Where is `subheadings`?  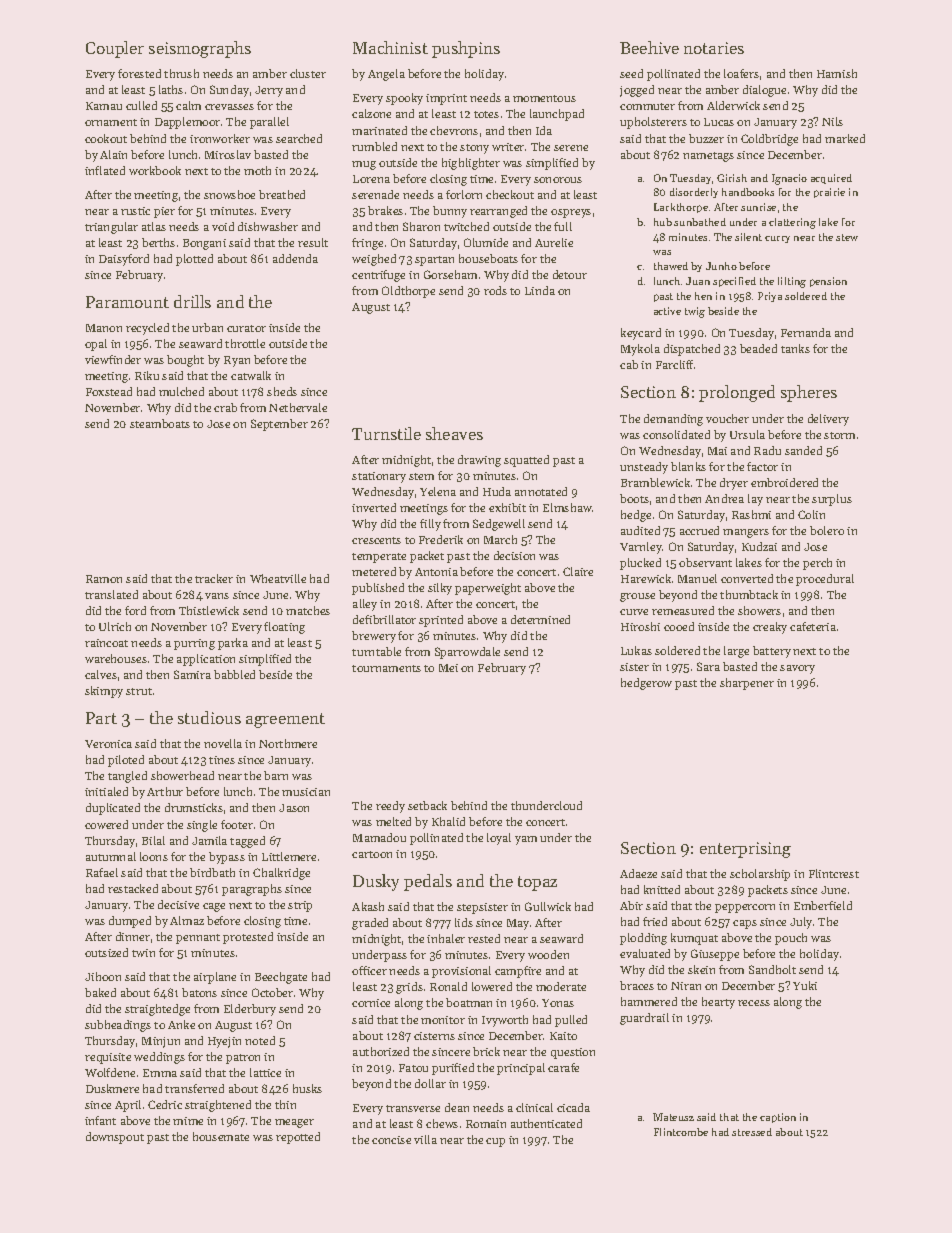 subheadings is located at coordinates (118, 1026).
